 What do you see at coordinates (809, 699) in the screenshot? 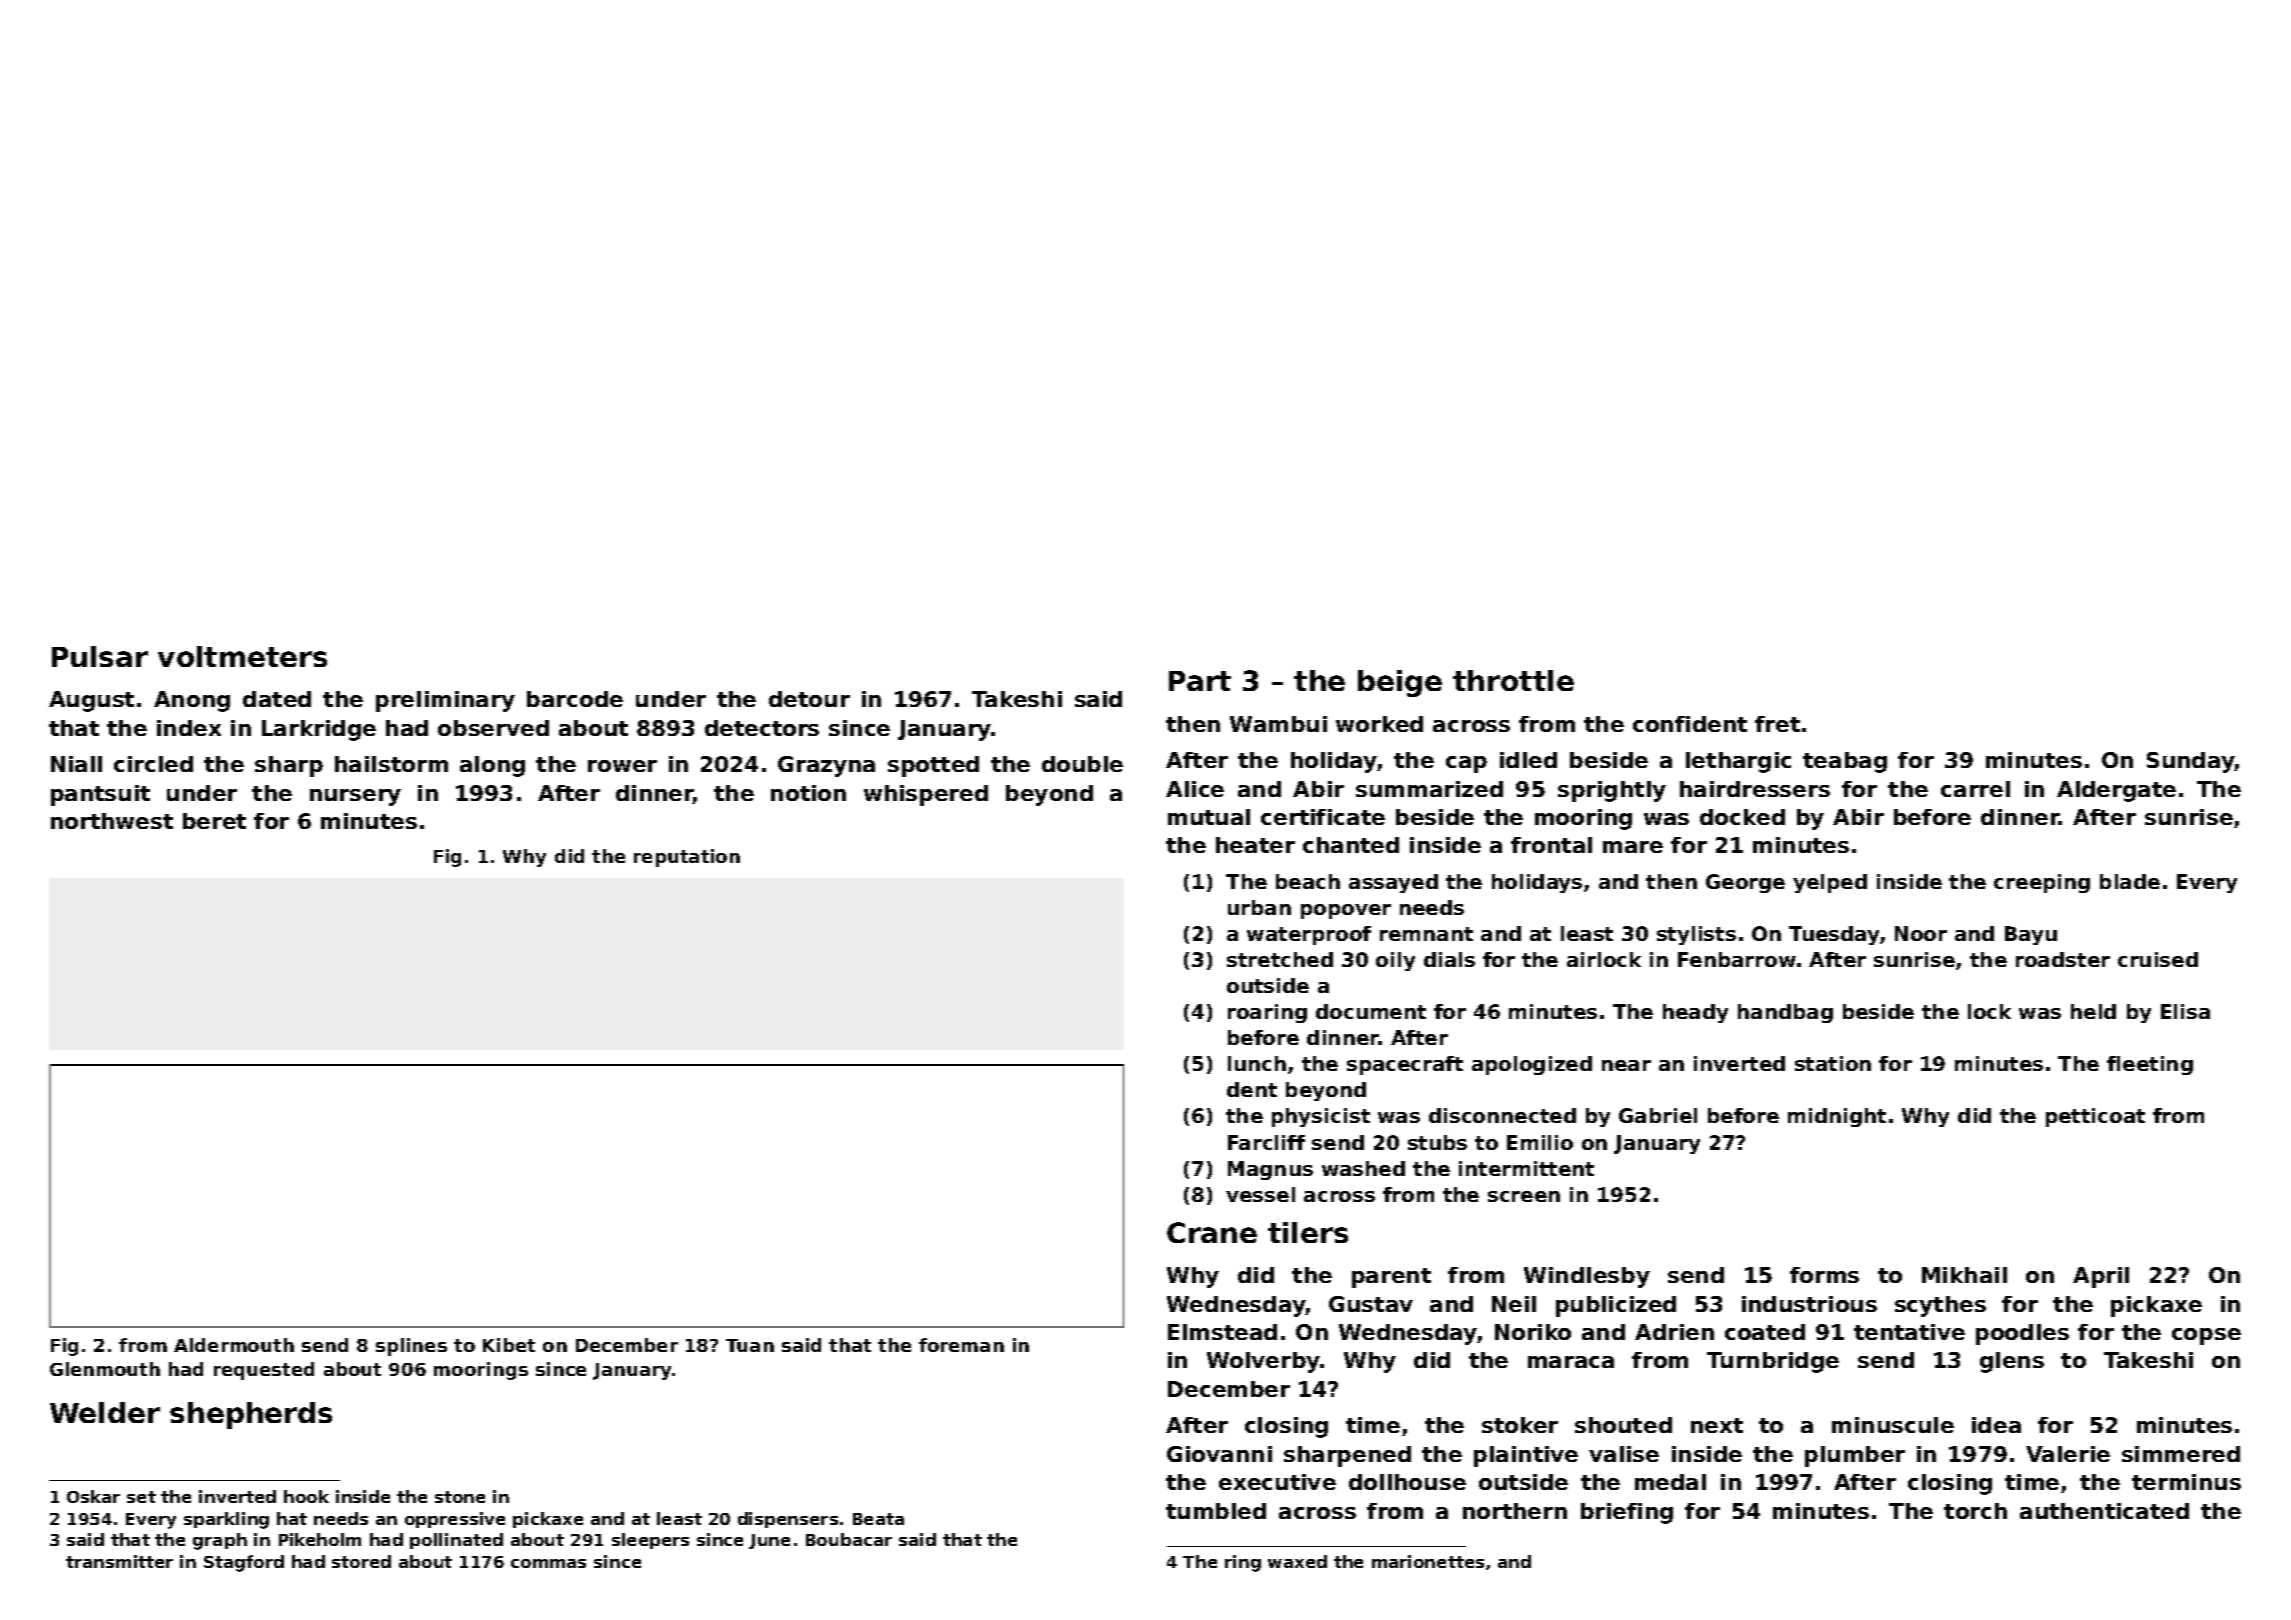
I see `detour` at bounding box center [809, 699].
